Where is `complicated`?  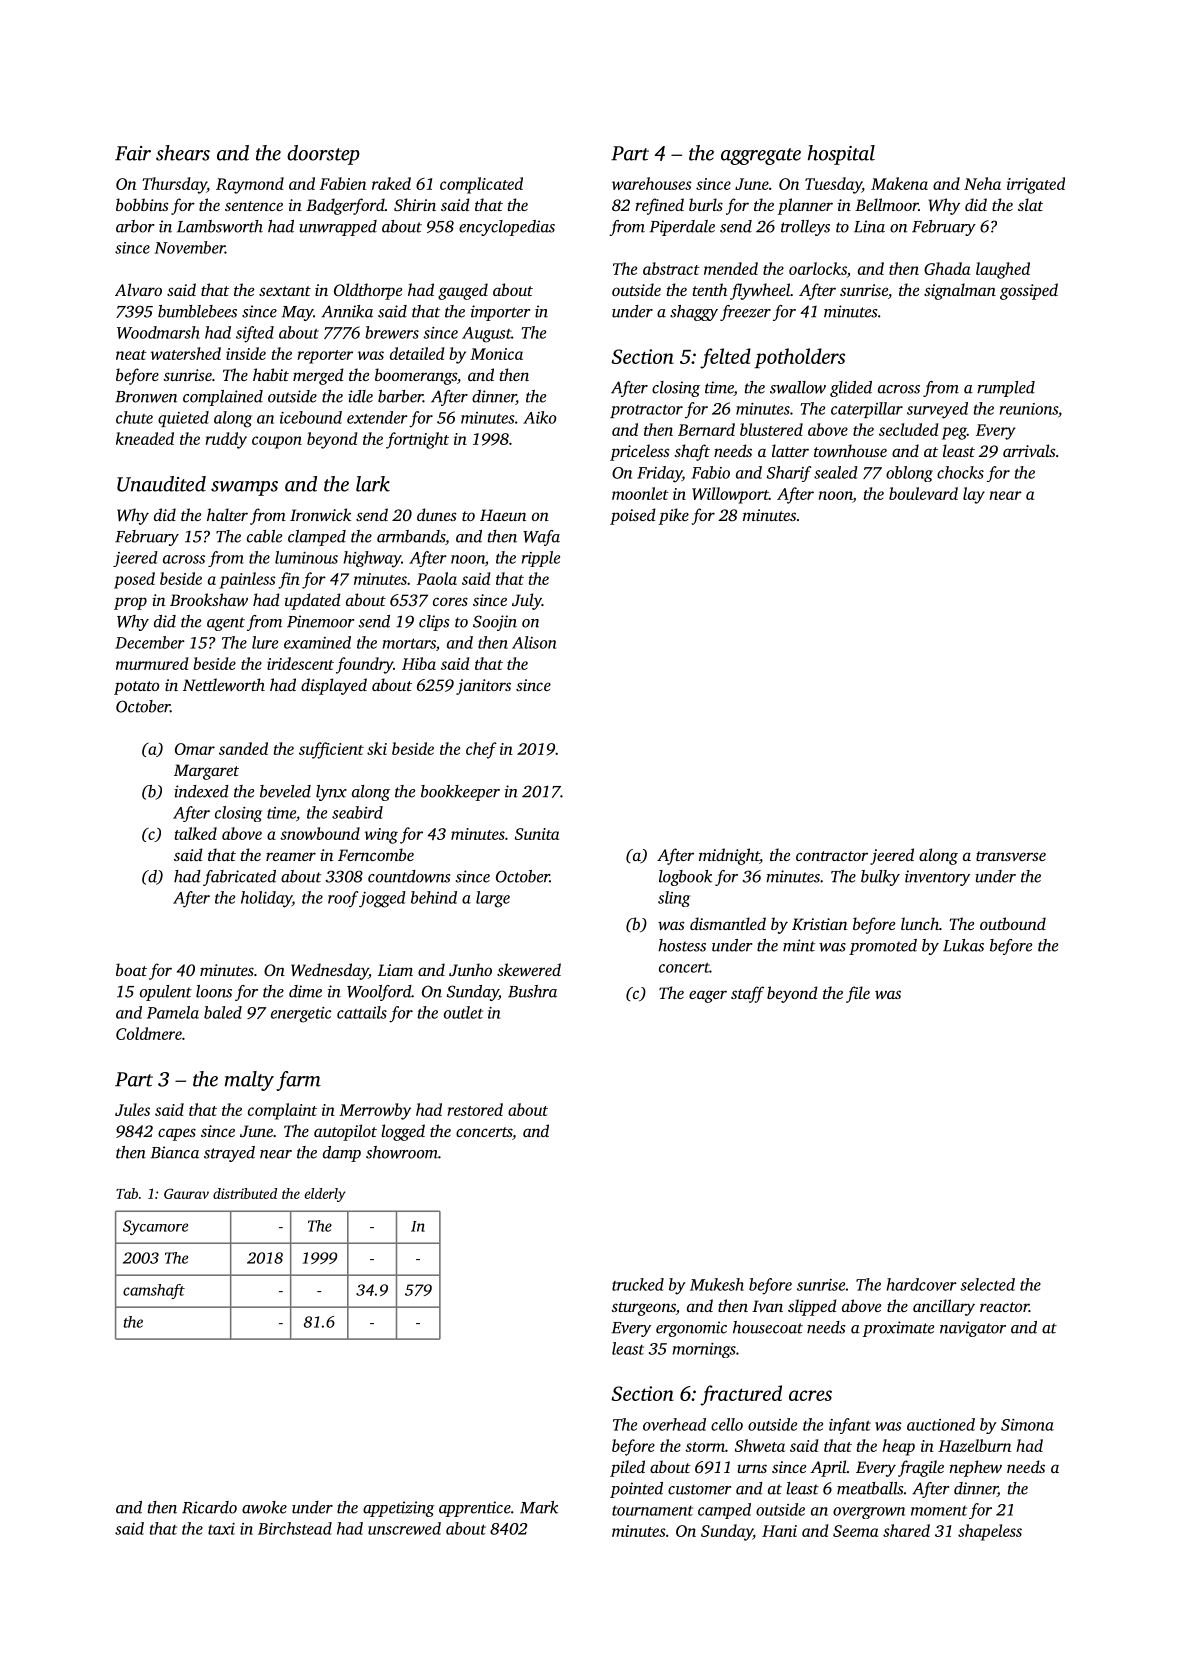 complicated is located at coordinates (481, 185).
